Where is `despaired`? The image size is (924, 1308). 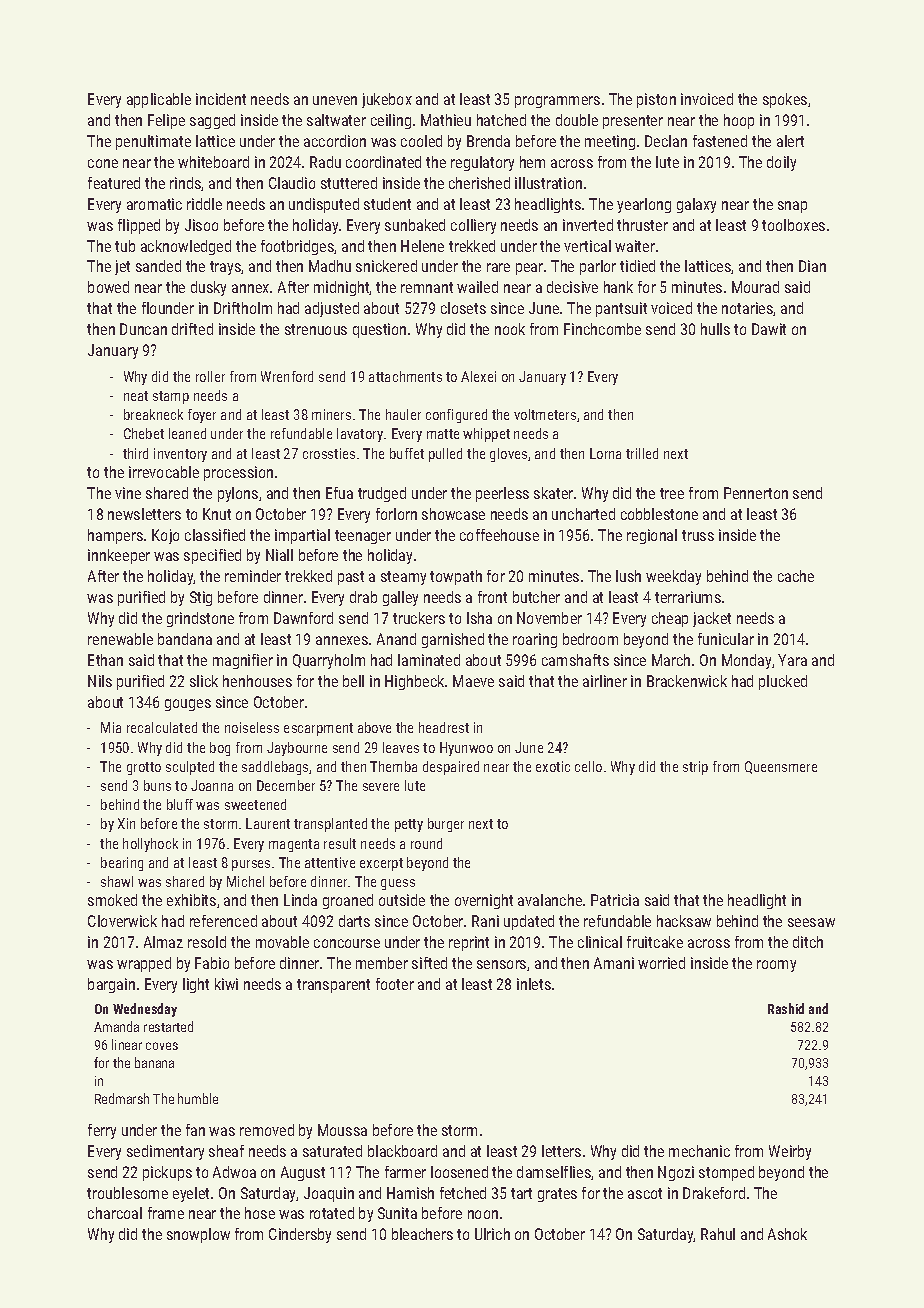
despaired is located at coordinates (451, 768).
